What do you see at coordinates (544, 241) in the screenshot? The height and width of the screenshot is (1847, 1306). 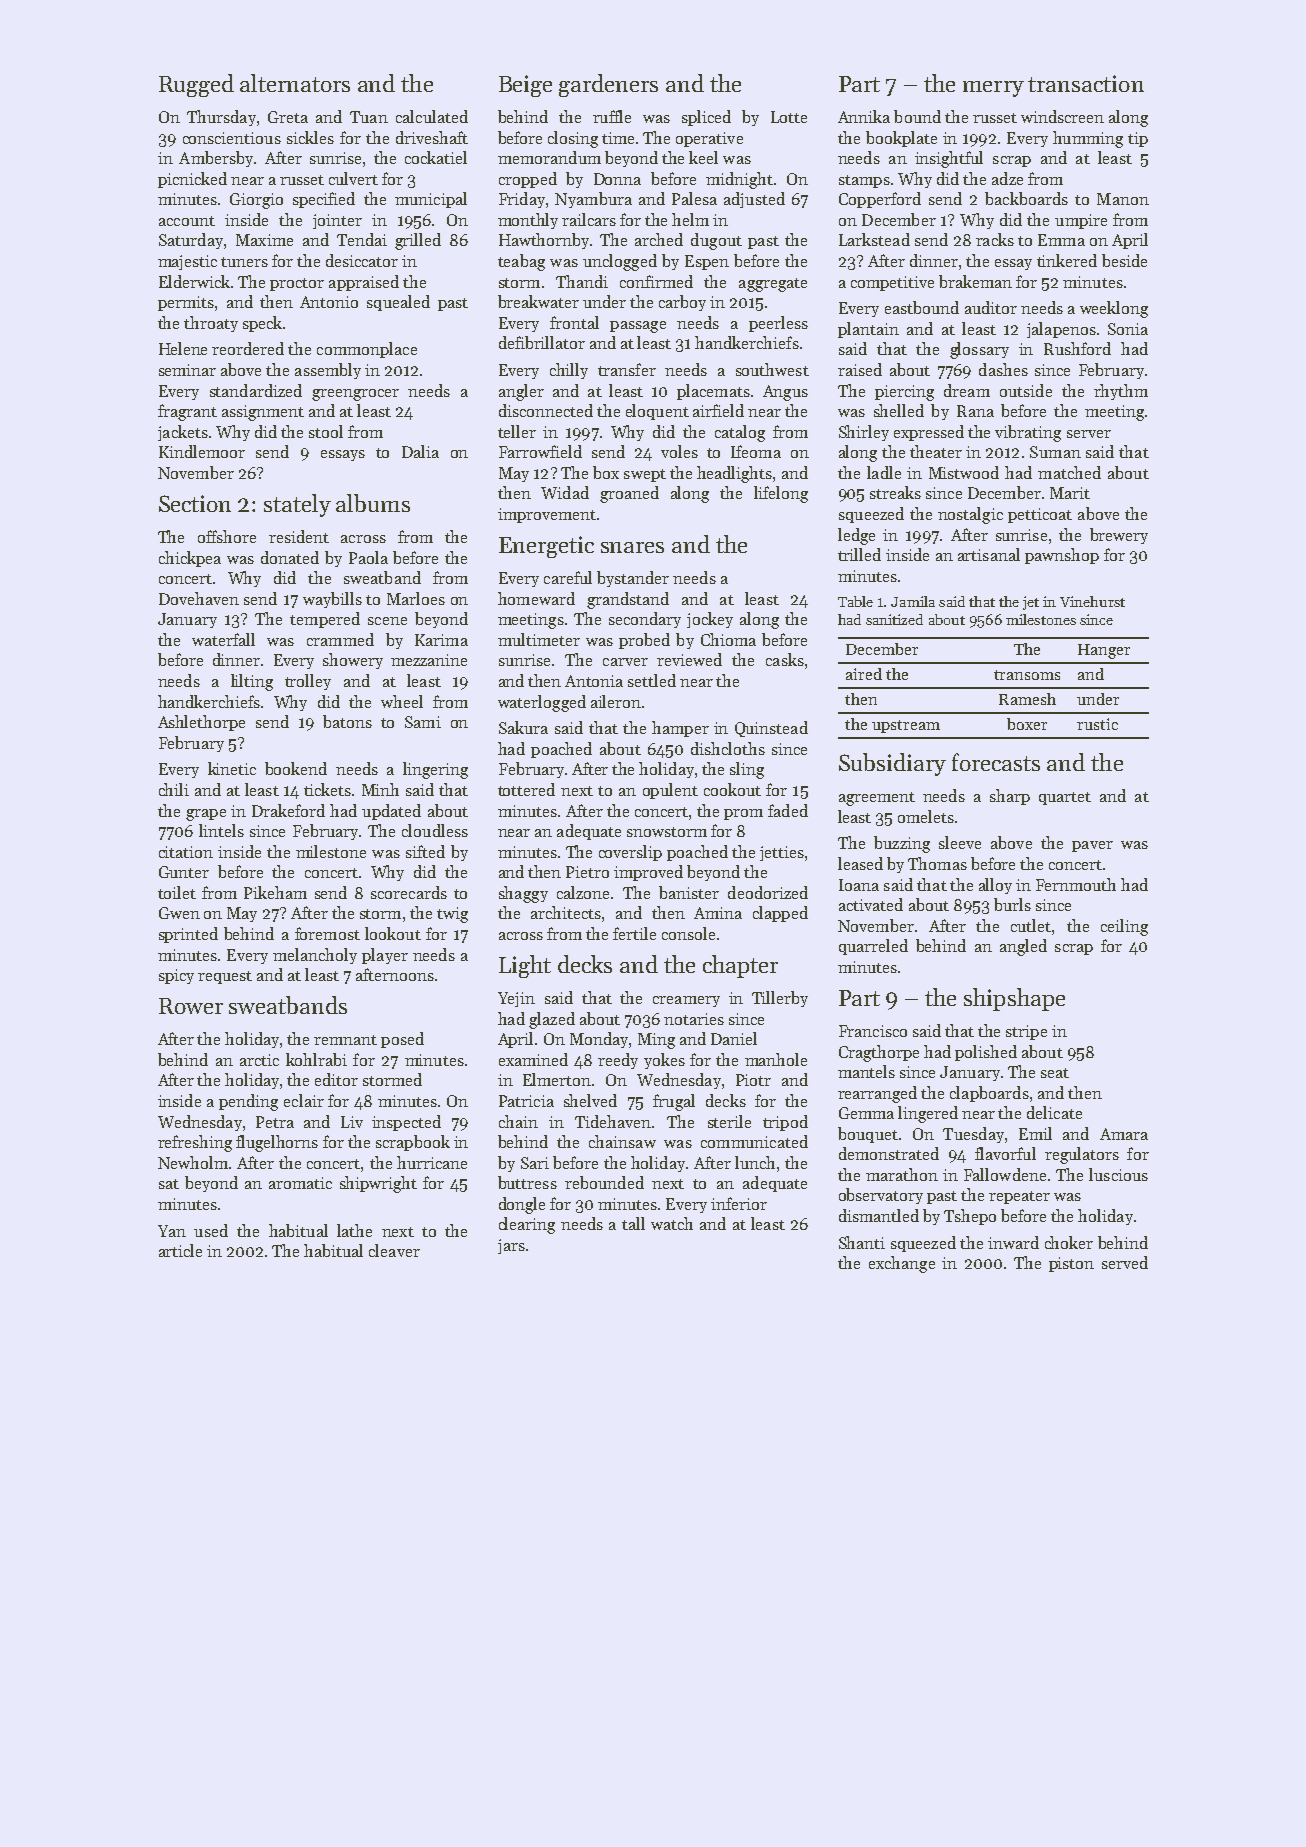 I see `Hawthornby` at bounding box center [544, 241].
